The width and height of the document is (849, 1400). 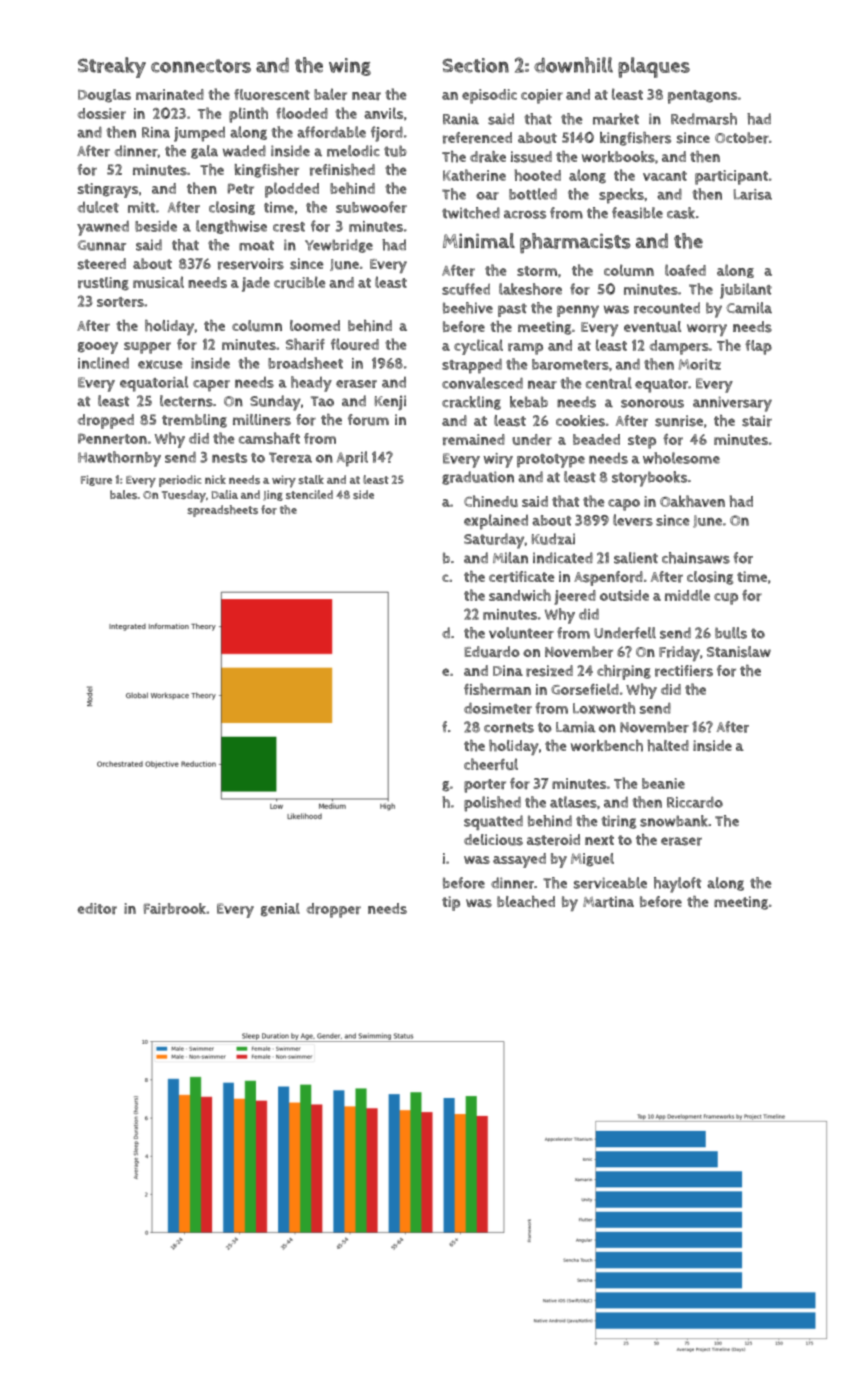 I want to click on Section, so click(x=475, y=65).
